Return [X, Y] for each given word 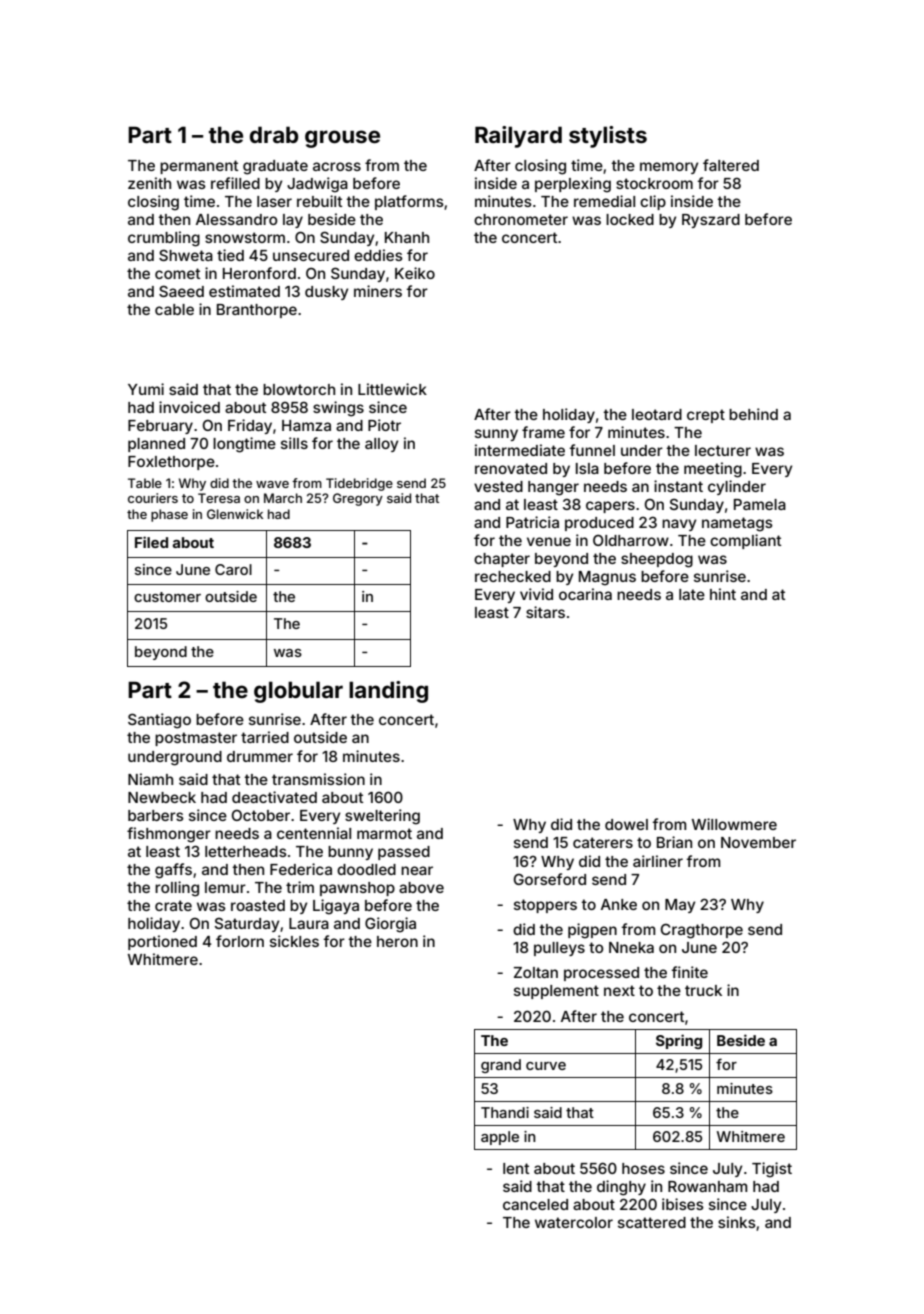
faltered [731, 165]
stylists [608, 137]
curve [546, 1066]
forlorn [240, 941]
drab [274, 134]
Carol [233, 569]
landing [388, 692]
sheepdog [657, 560]
